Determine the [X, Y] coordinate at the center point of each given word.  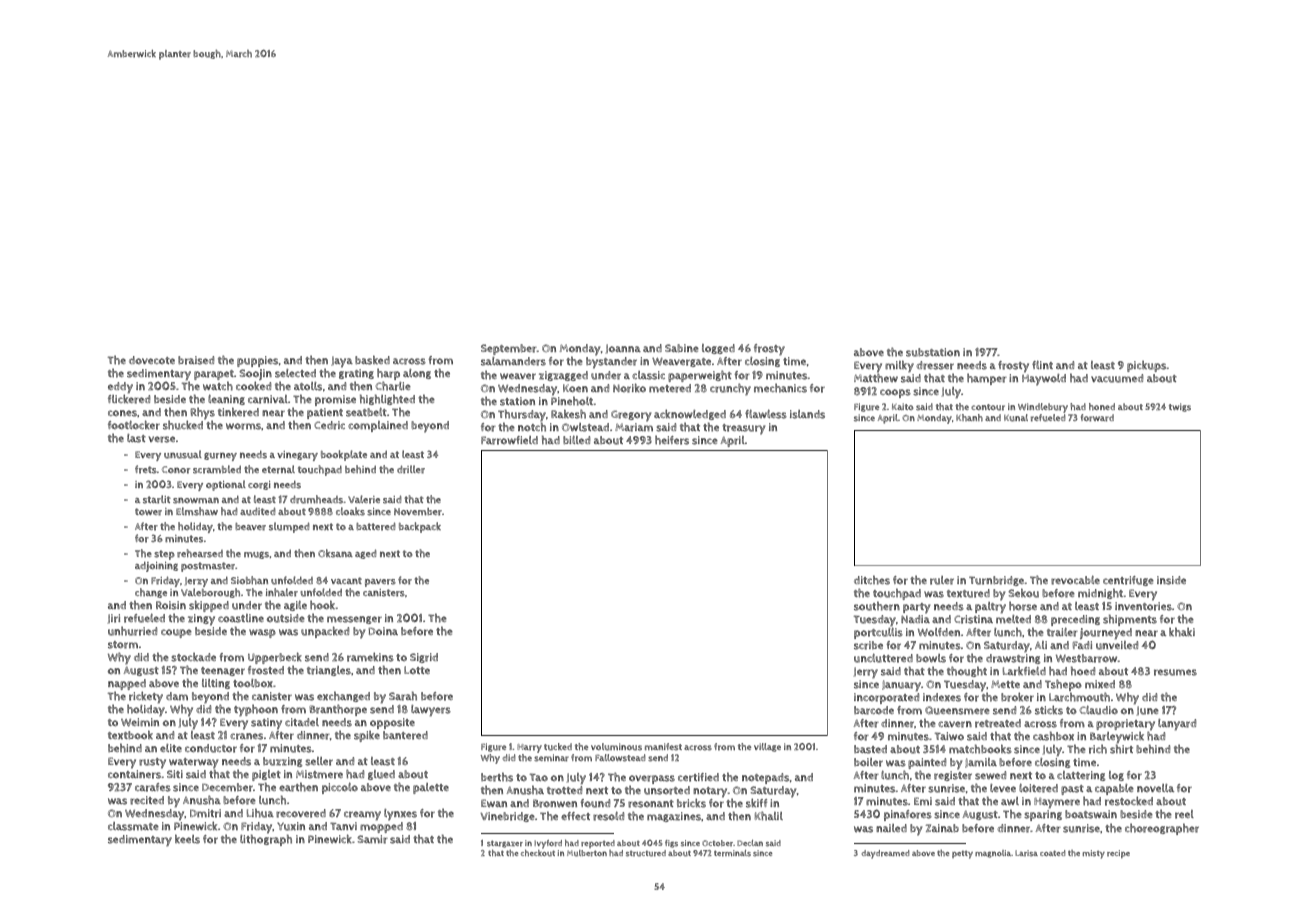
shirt [1121, 749]
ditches [872, 580]
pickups [1146, 366]
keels [187, 839]
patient [325, 413]
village [767, 747]
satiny [266, 724]
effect [575, 816]
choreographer [1162, 829]
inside [1171, 580]
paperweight [700, 376]
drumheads [317, 499]
